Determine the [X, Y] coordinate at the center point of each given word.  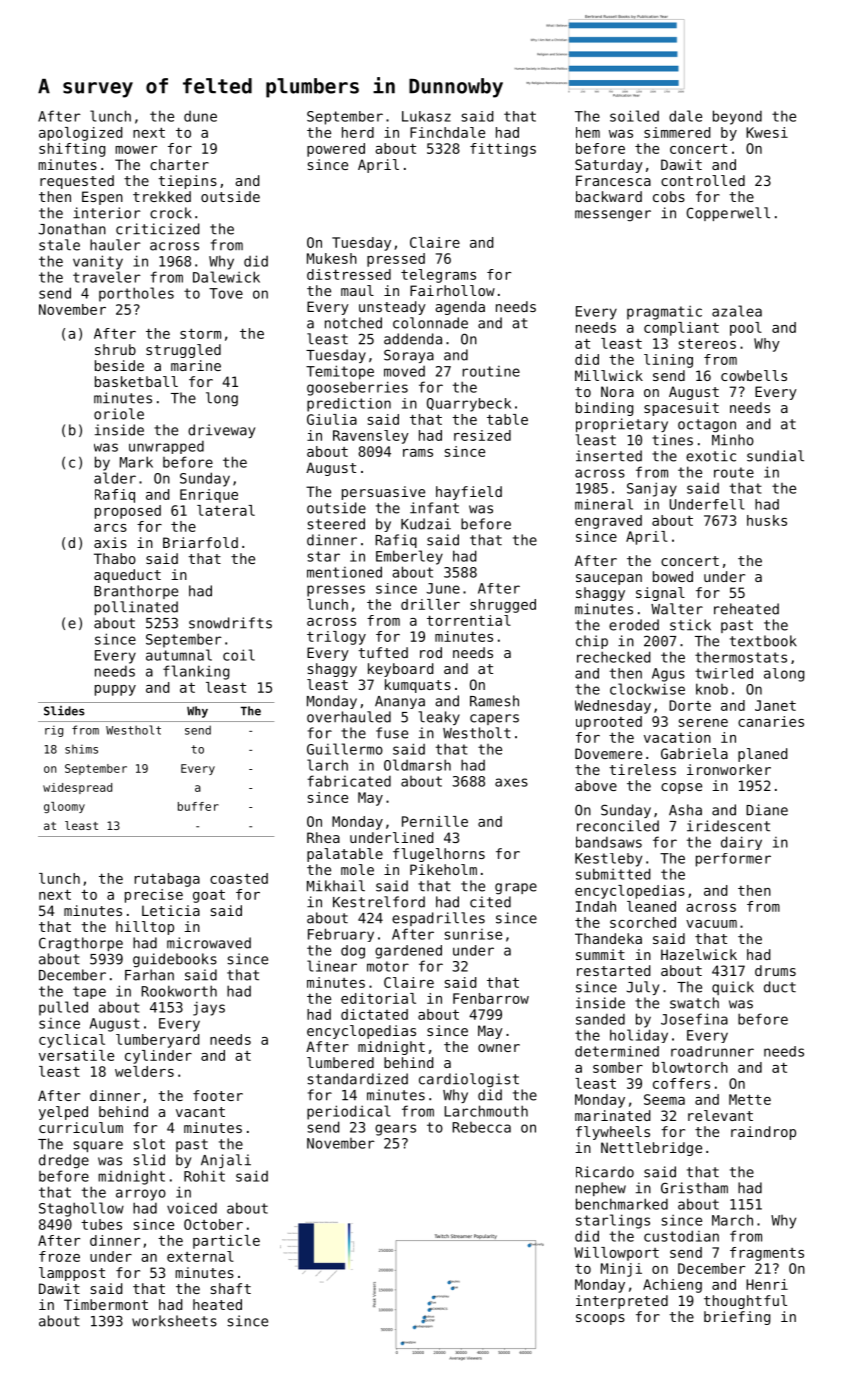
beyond [737, 117]
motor [388, 966]
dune [200, 116]
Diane [767, 810]
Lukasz [426, 116]
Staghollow [81, 1209]
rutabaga [167, 880]
